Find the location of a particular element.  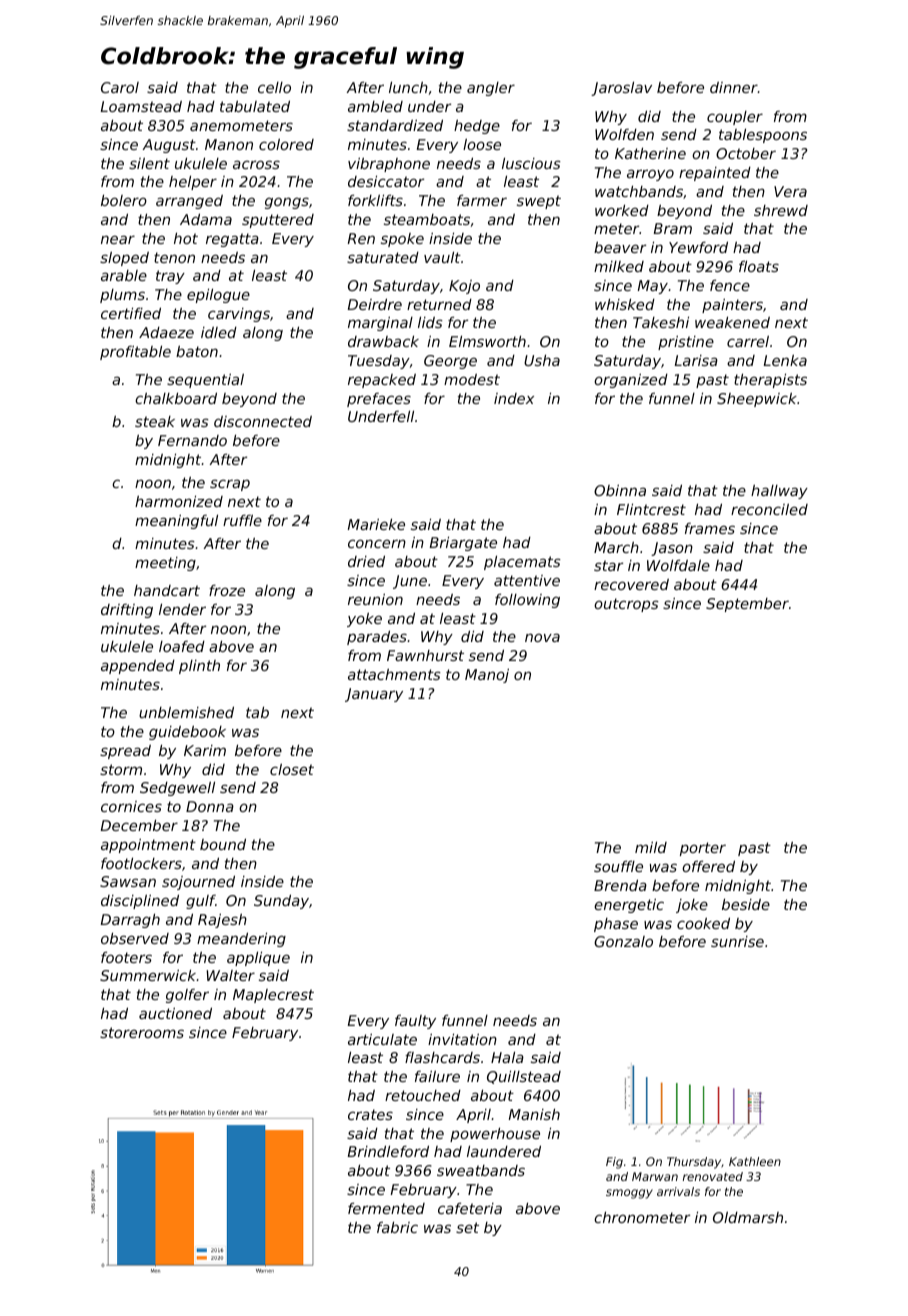

profitable is located at coordinates (135, 353).
